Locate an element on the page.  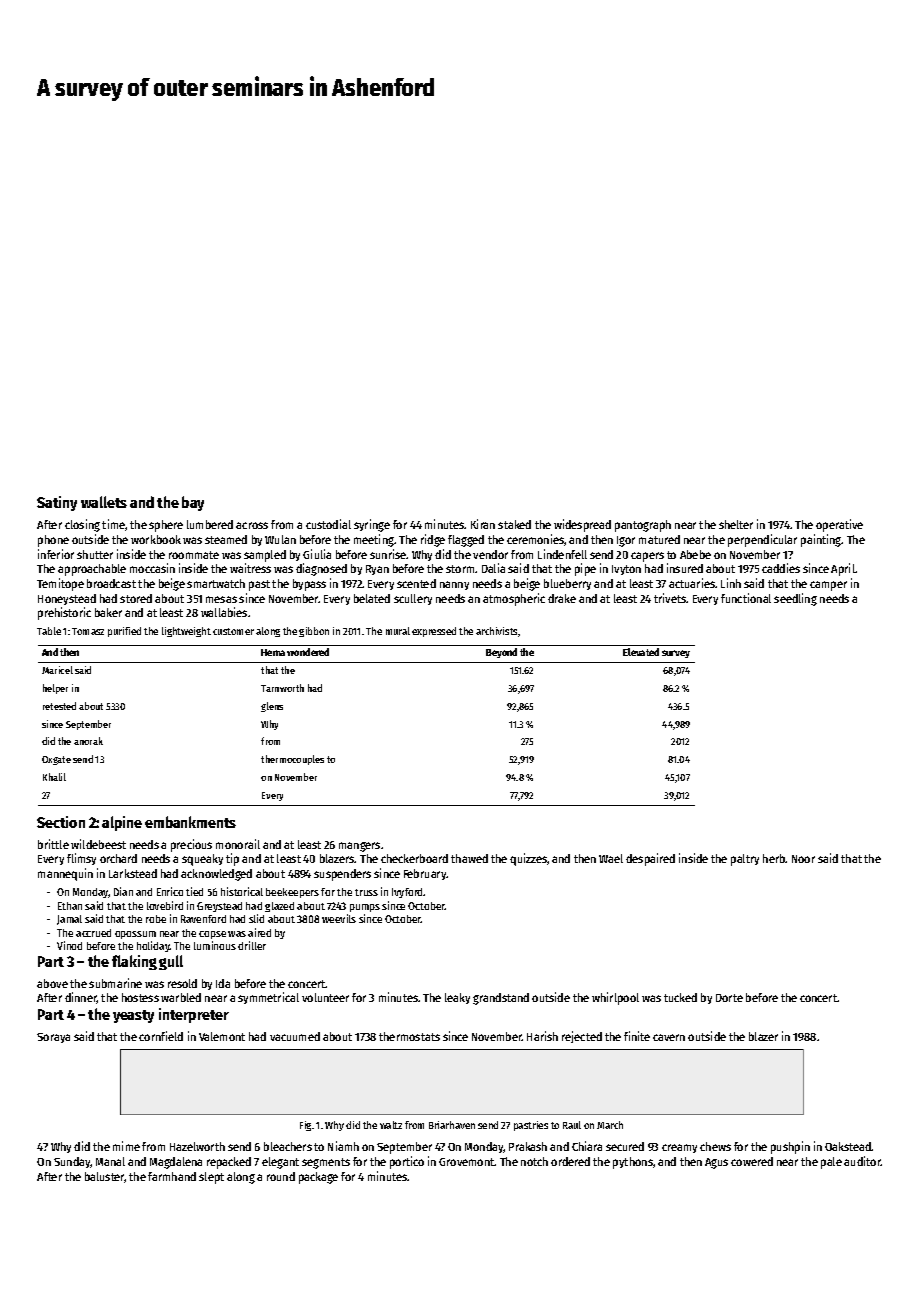
Khalil is located at coordinates (54, 777).
